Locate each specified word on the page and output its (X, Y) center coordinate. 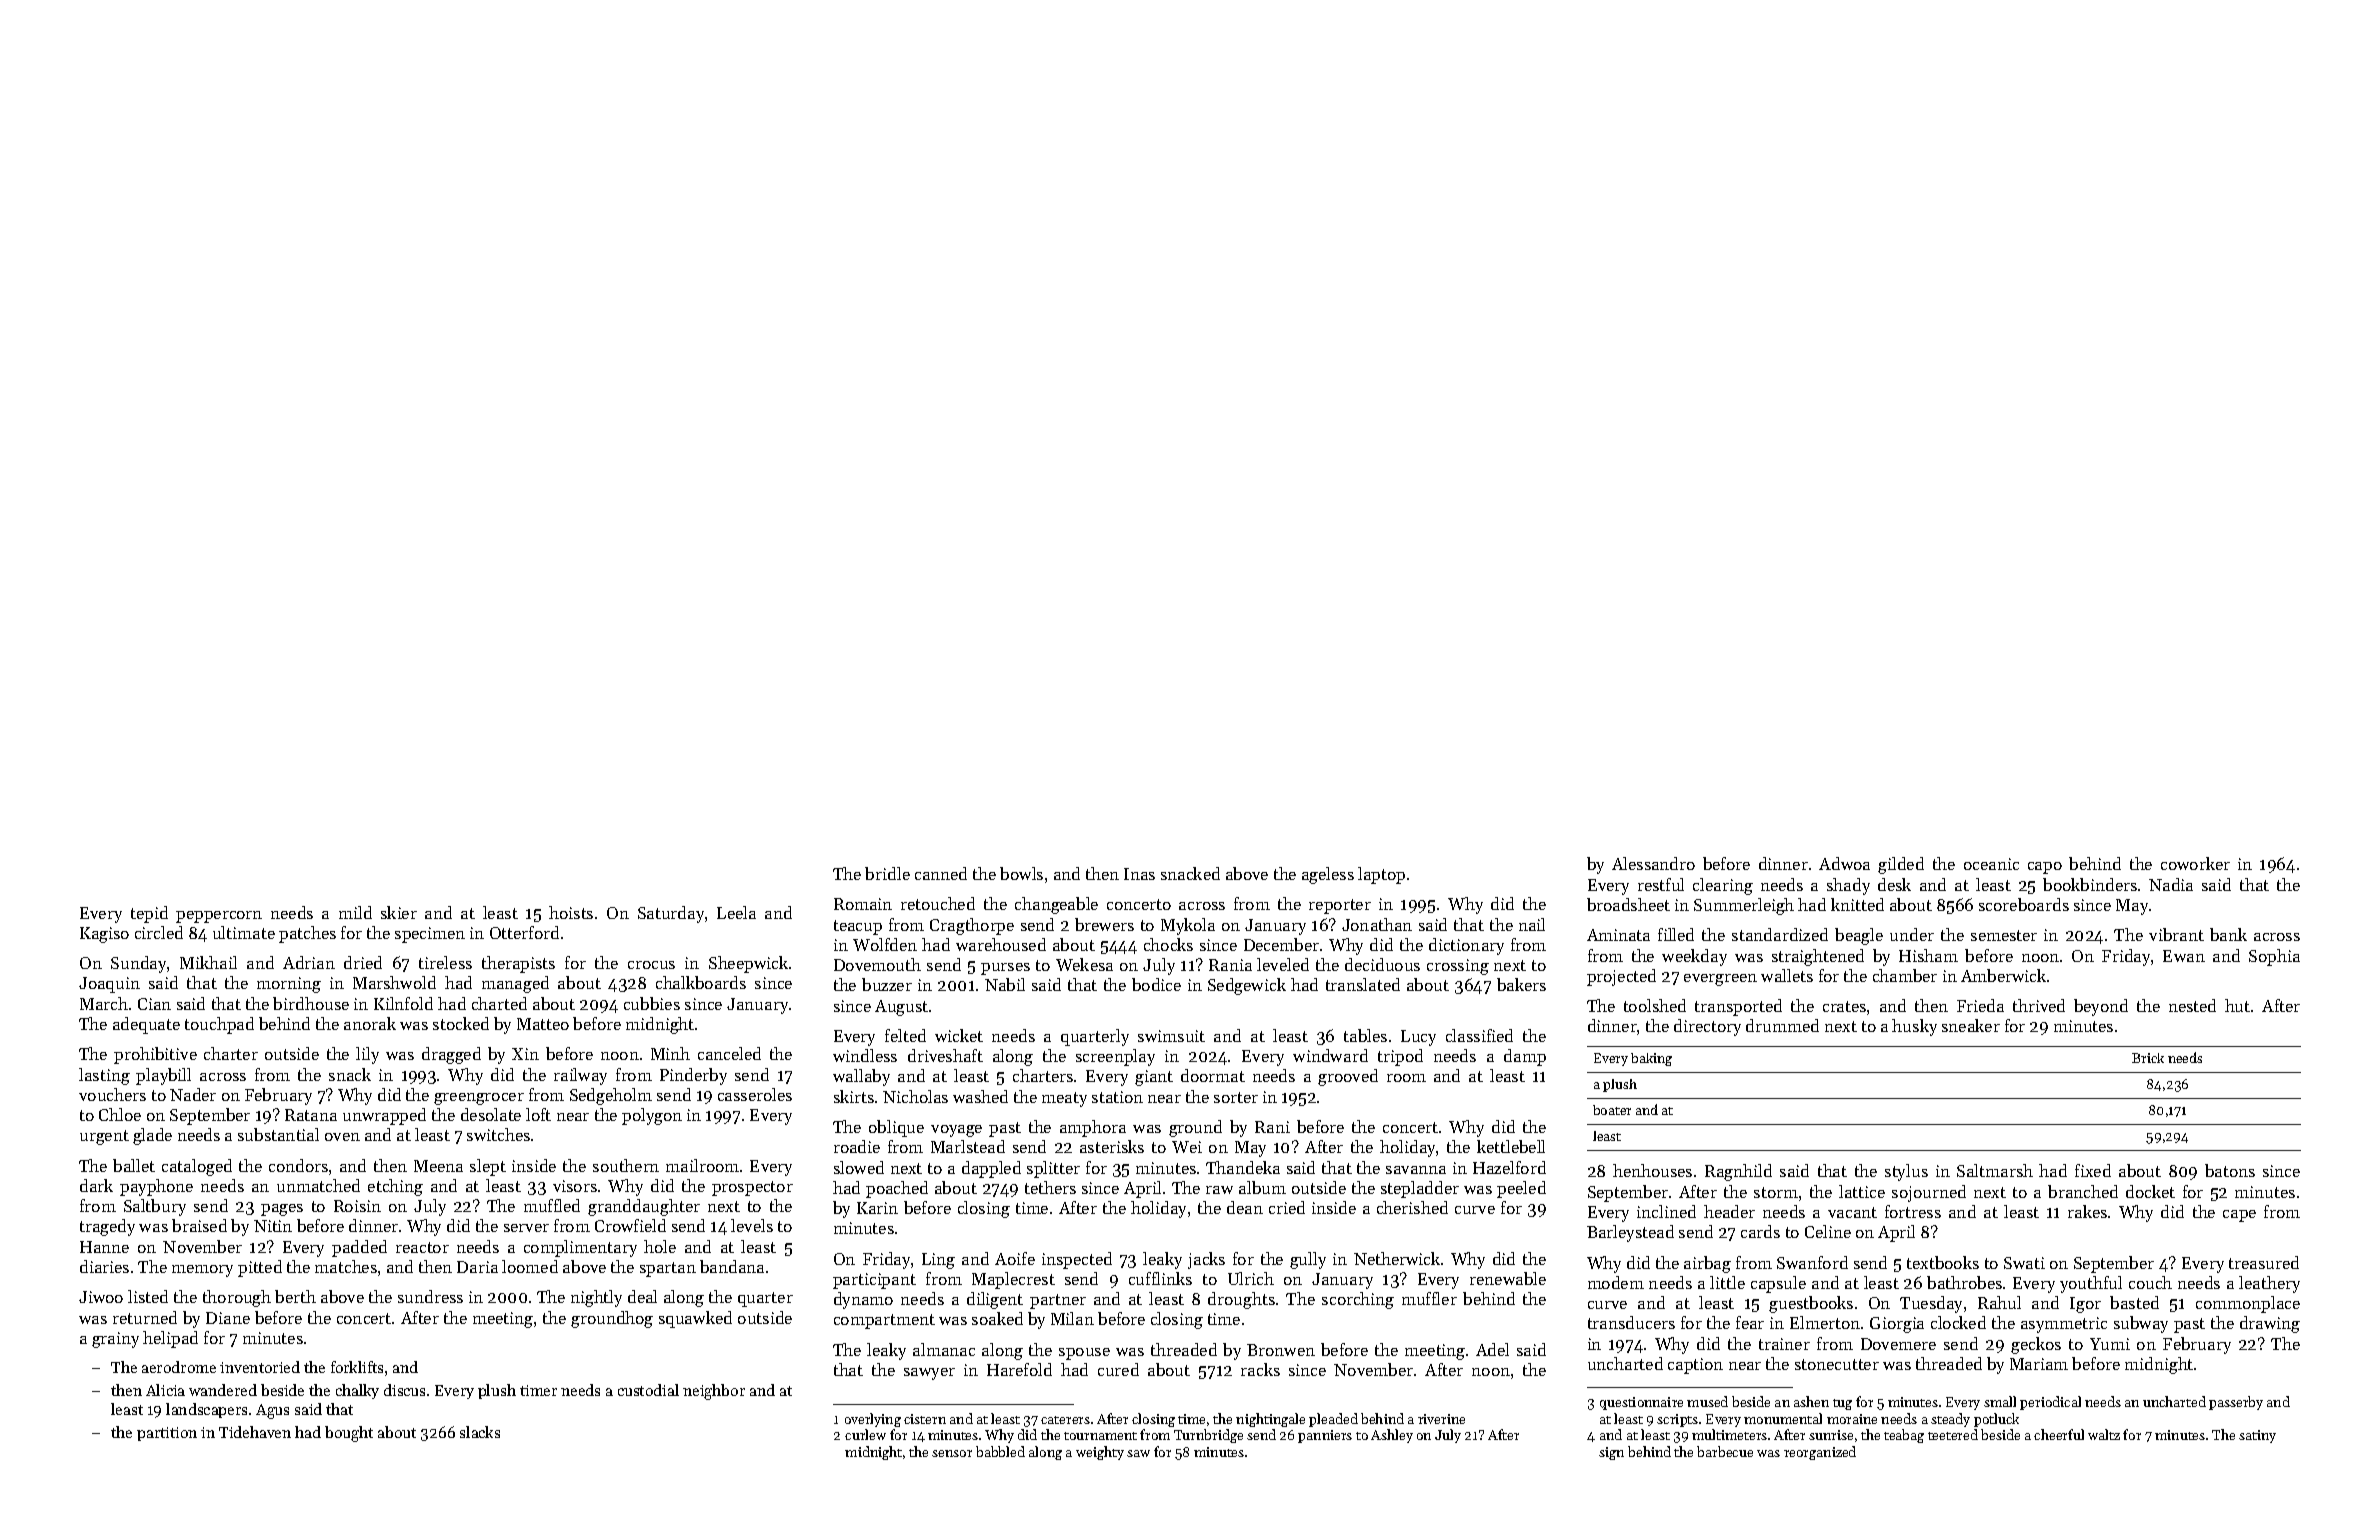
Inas (1139, 874)
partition (167, 1434)
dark (96, 1185)
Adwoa (1844, 863)
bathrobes (1964, 1282)
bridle (887, 873)
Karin (877, 1208)
